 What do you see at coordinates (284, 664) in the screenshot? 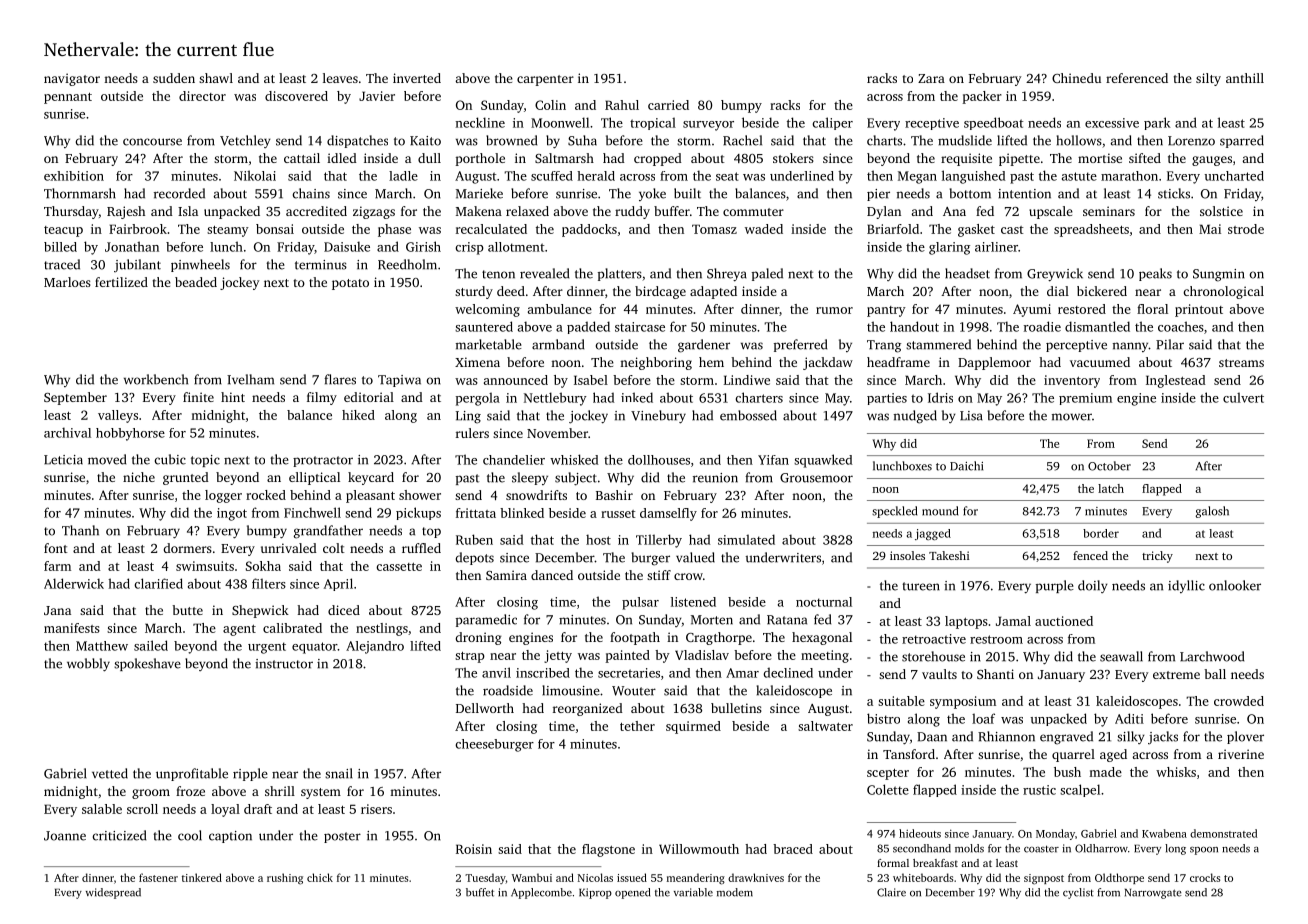
I see `instructor` at bounding box center [284, 664].
